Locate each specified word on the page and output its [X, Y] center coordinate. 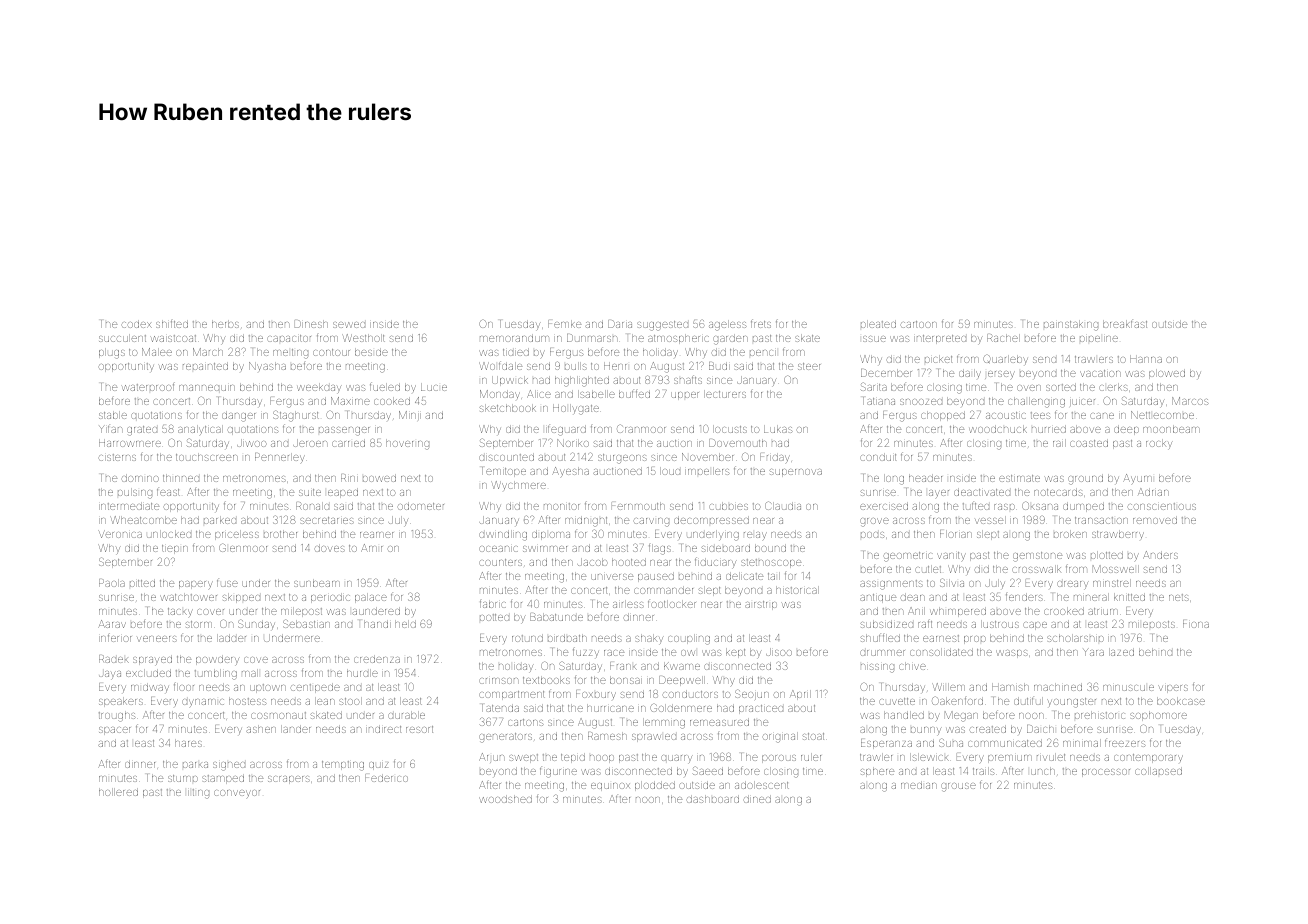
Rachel [1003, 338]
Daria [620, 324]
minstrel [1112, 583]
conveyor [237, 794]
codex [137, 324]
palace [371, 598]
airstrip [761, 605]
